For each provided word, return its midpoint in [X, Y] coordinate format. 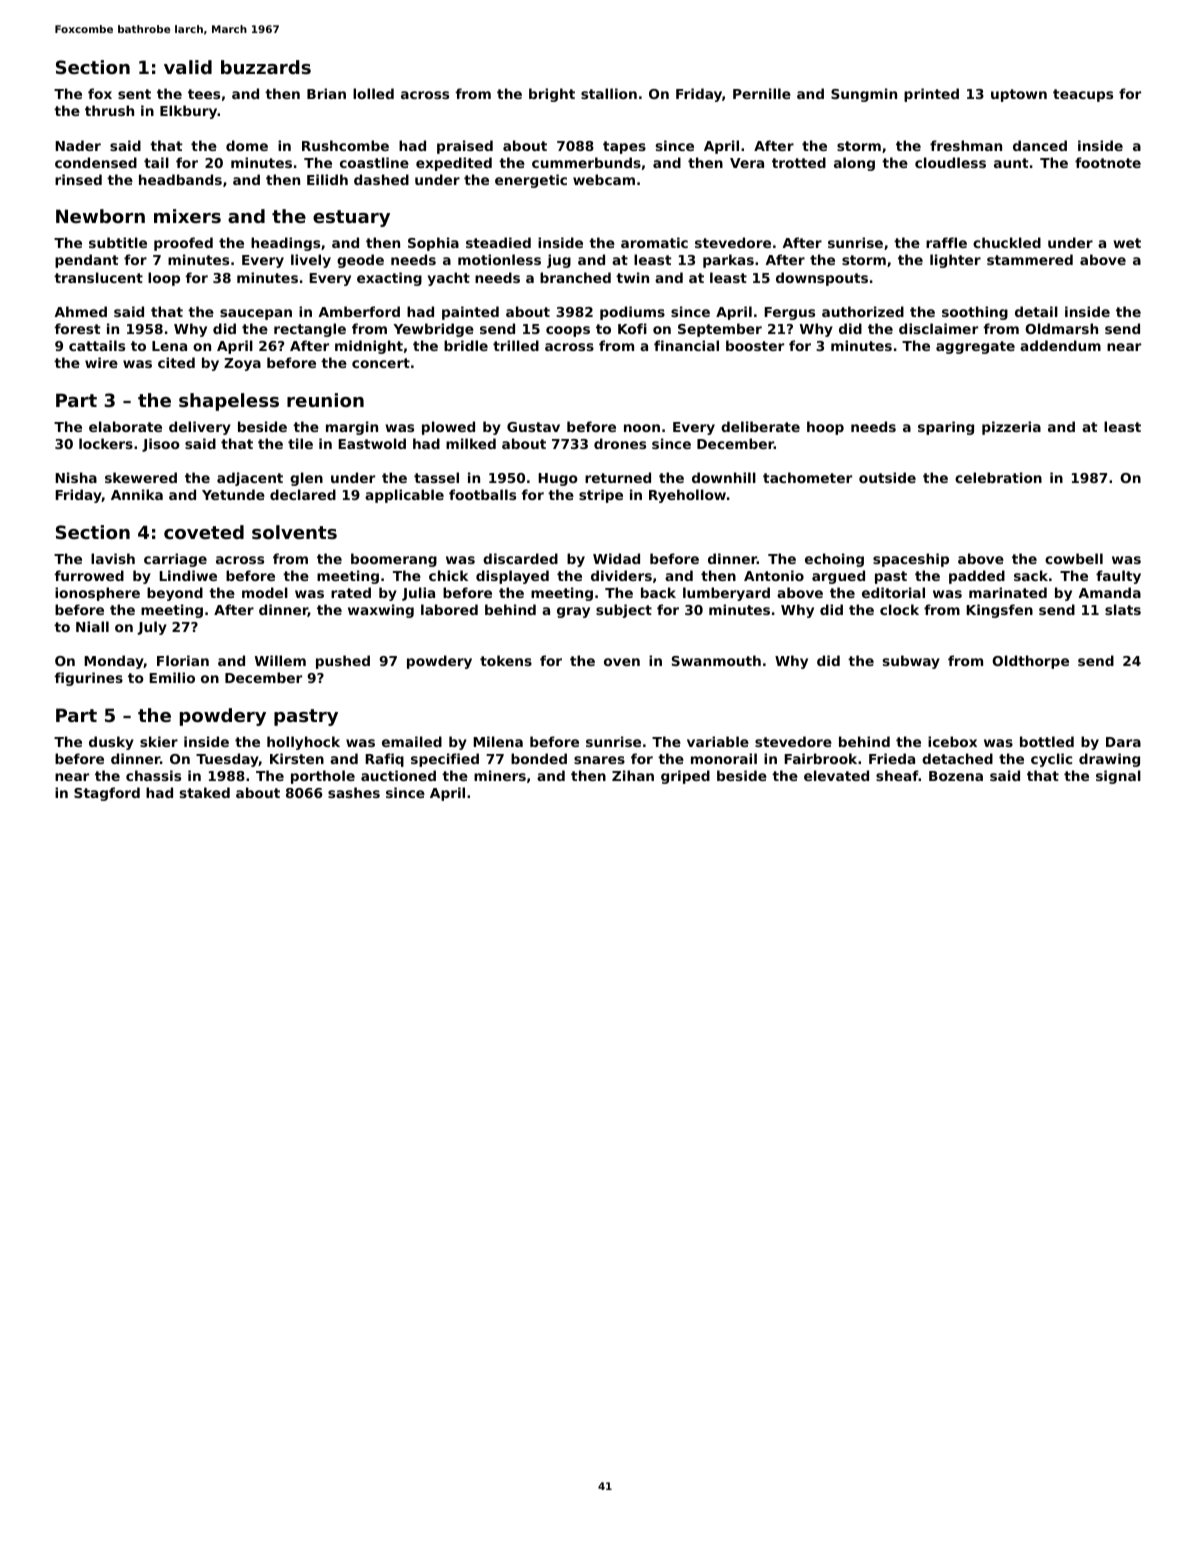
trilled [516, 345]
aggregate [975, 347]
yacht [449, 279]
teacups [1083, 95]
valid [188, 67]
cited [176, 362]
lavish [113, 558]
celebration [998, 477]
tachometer [807, 477]
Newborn [100, 216]
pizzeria [1011, 428]
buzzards [266, 67]
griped [685, 777]
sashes [354, 792]
